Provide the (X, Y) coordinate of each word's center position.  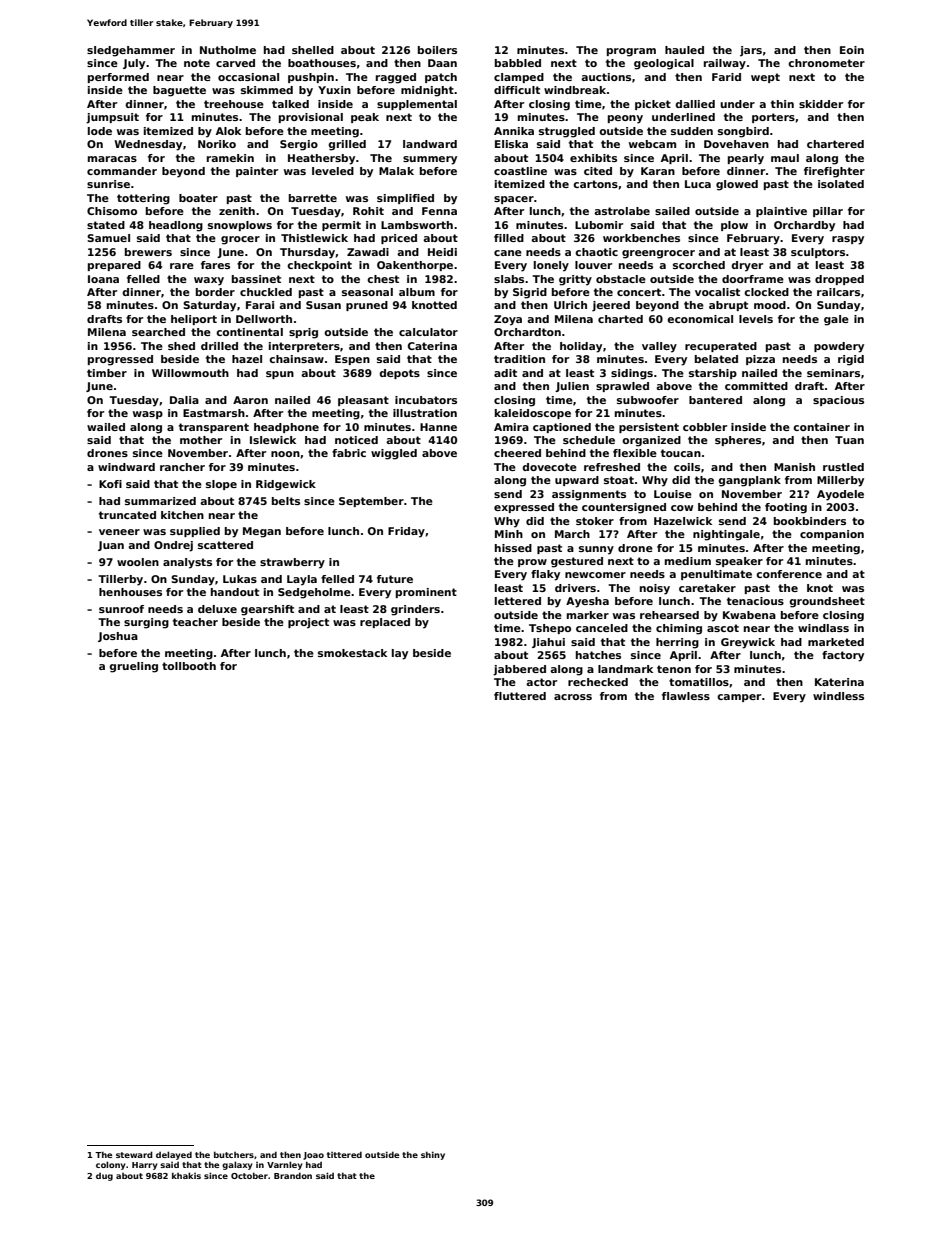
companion (832, 535)
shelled (313, 50)
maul (785, 158)
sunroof (121, 609)
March (572, 534)
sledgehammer (131, 51)
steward (134, 1154)
